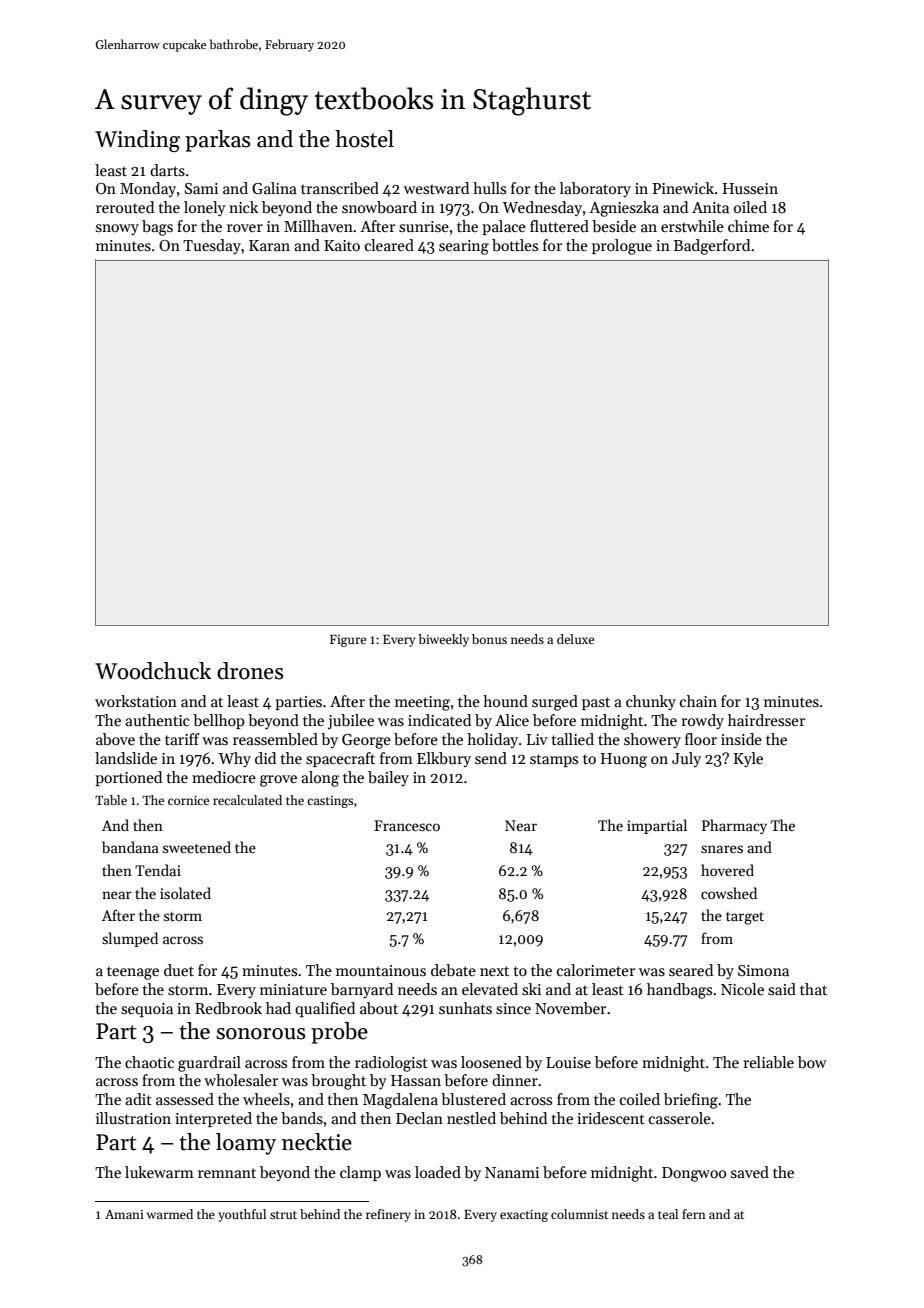  What do you see at coordinates (153, 671) in the screenshot?
I see `Woodchuck` at bounding box center [153, 671].
